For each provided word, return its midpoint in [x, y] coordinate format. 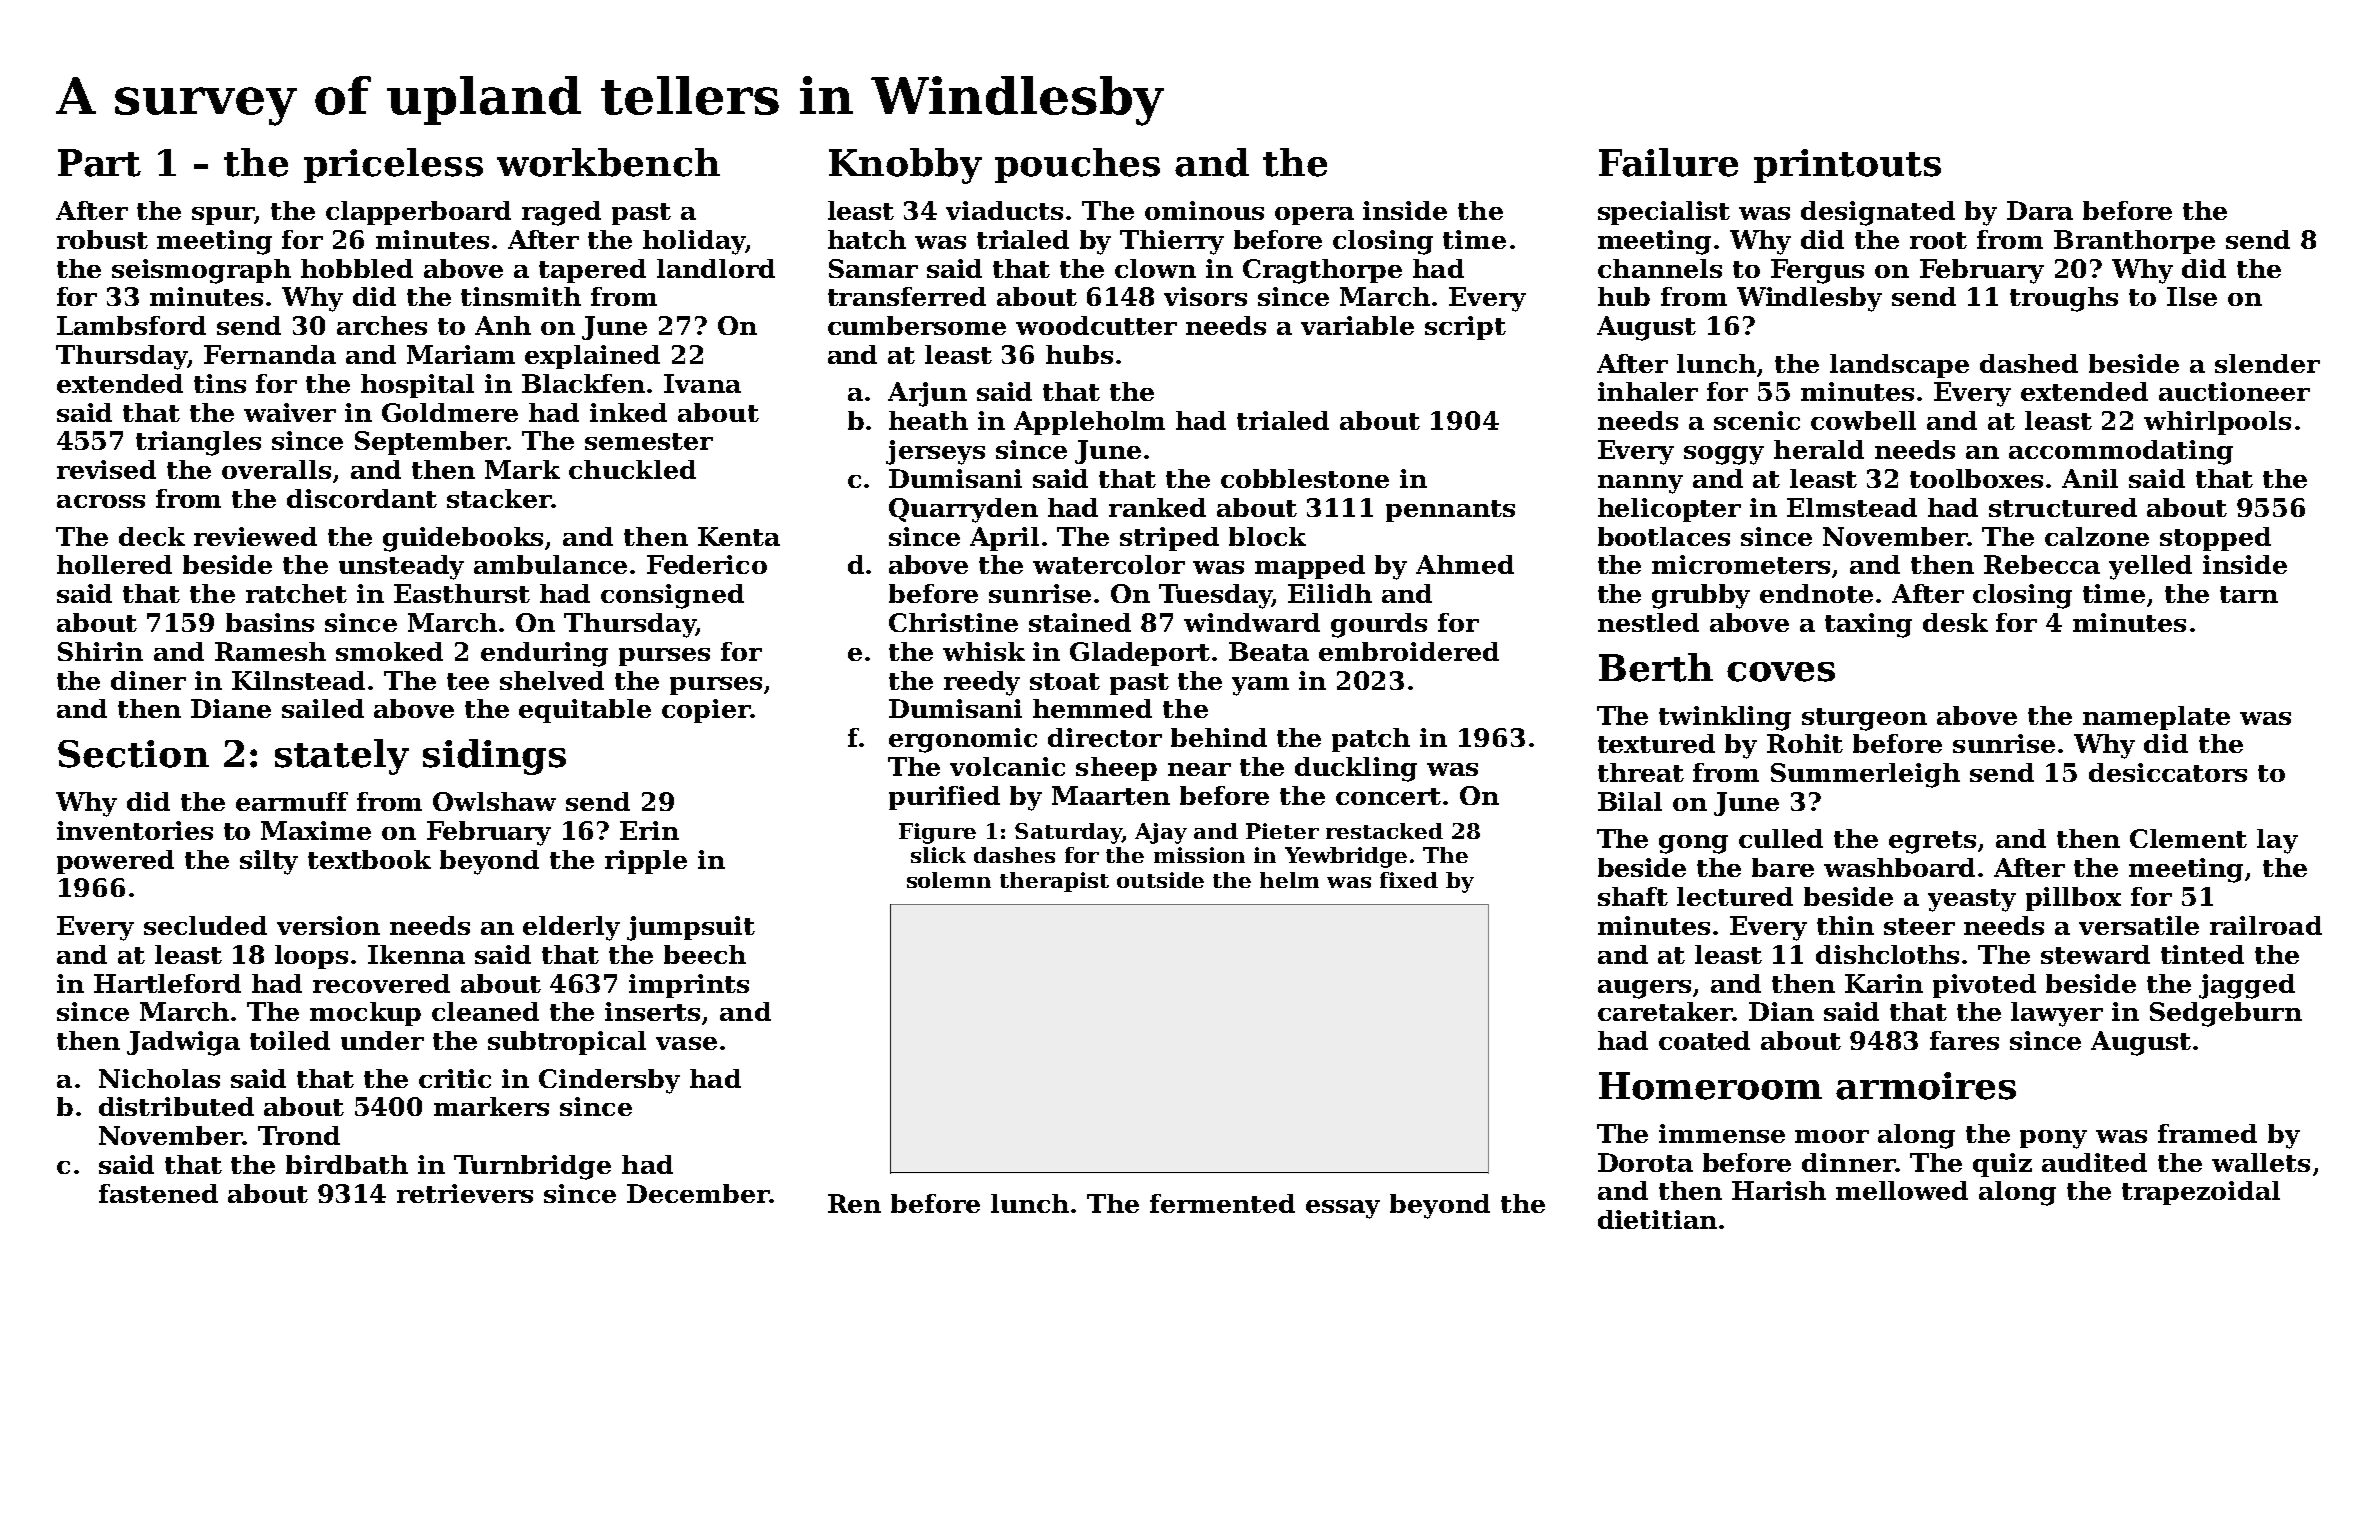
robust [102, 239]
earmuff [292, 801]
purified [944, 798]
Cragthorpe [1322, 271]
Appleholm [1089, 423]
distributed [176, 1106]
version [328, 925]
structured [2063, 507]
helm [1289, 880]
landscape [1899, 366]
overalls [276, 469]
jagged [2247, 986]
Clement [2188, 838]
